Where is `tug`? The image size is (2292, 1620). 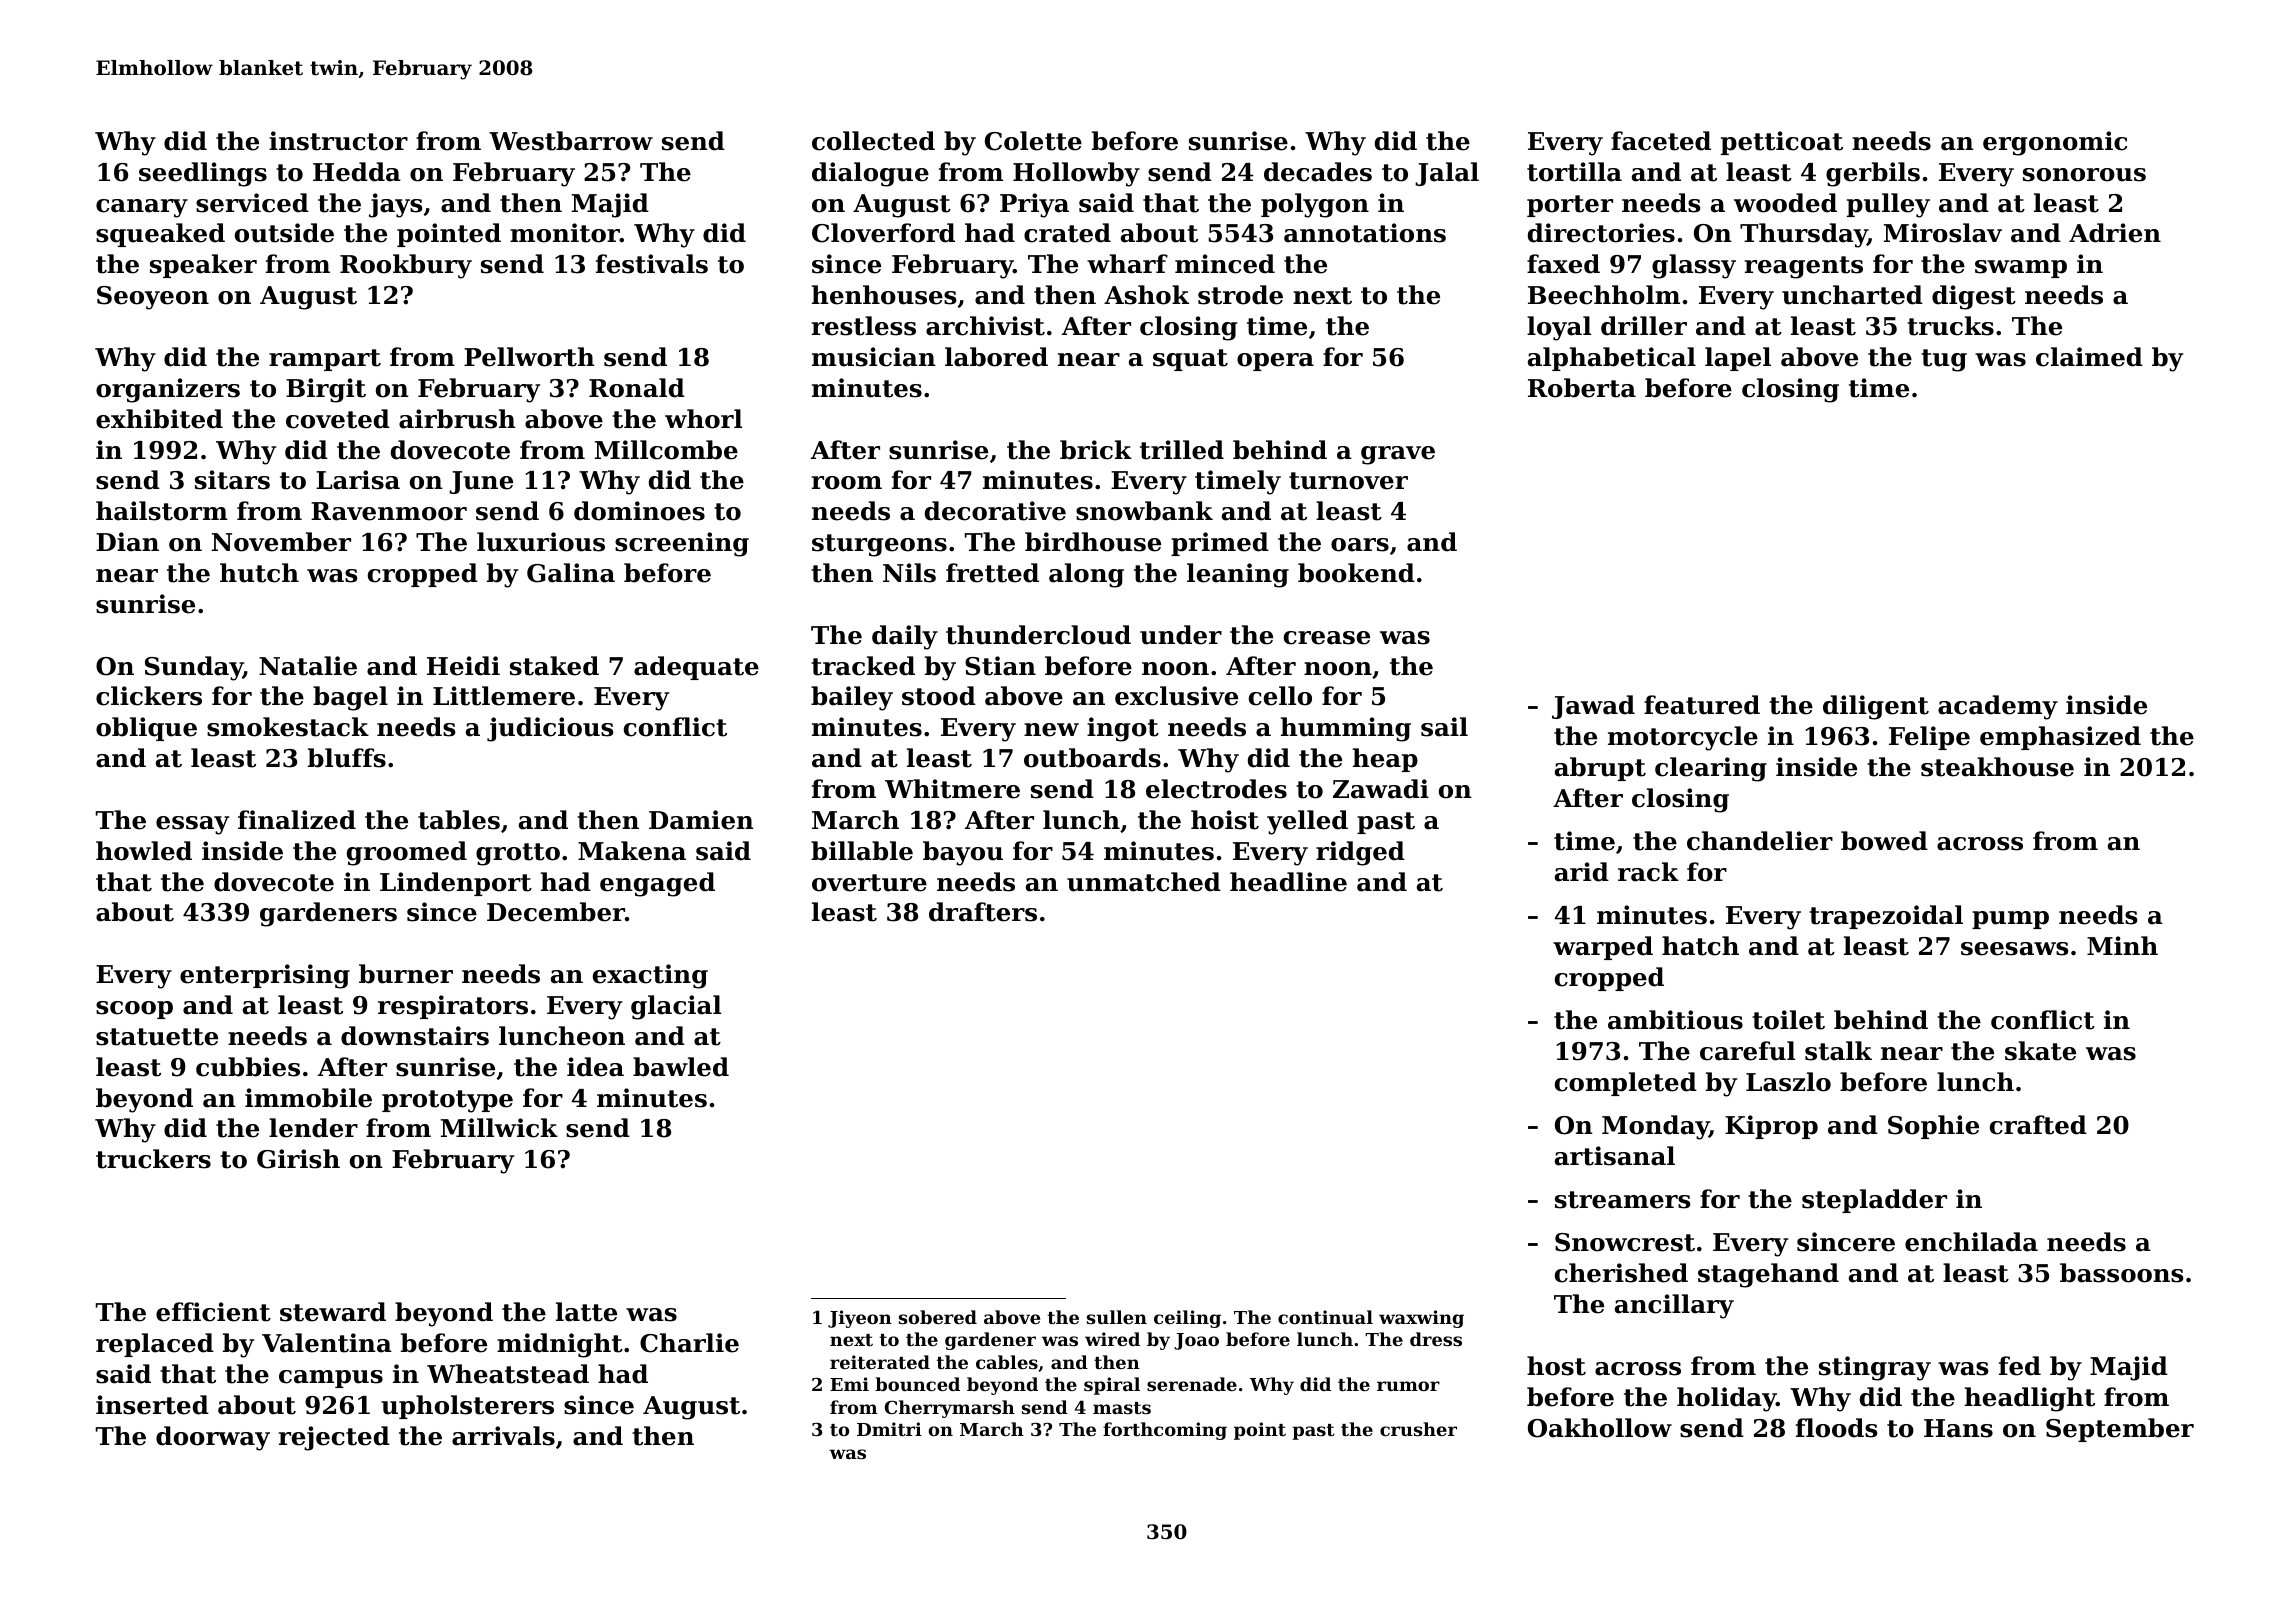 tug is located at coordinates (1944, 360).
